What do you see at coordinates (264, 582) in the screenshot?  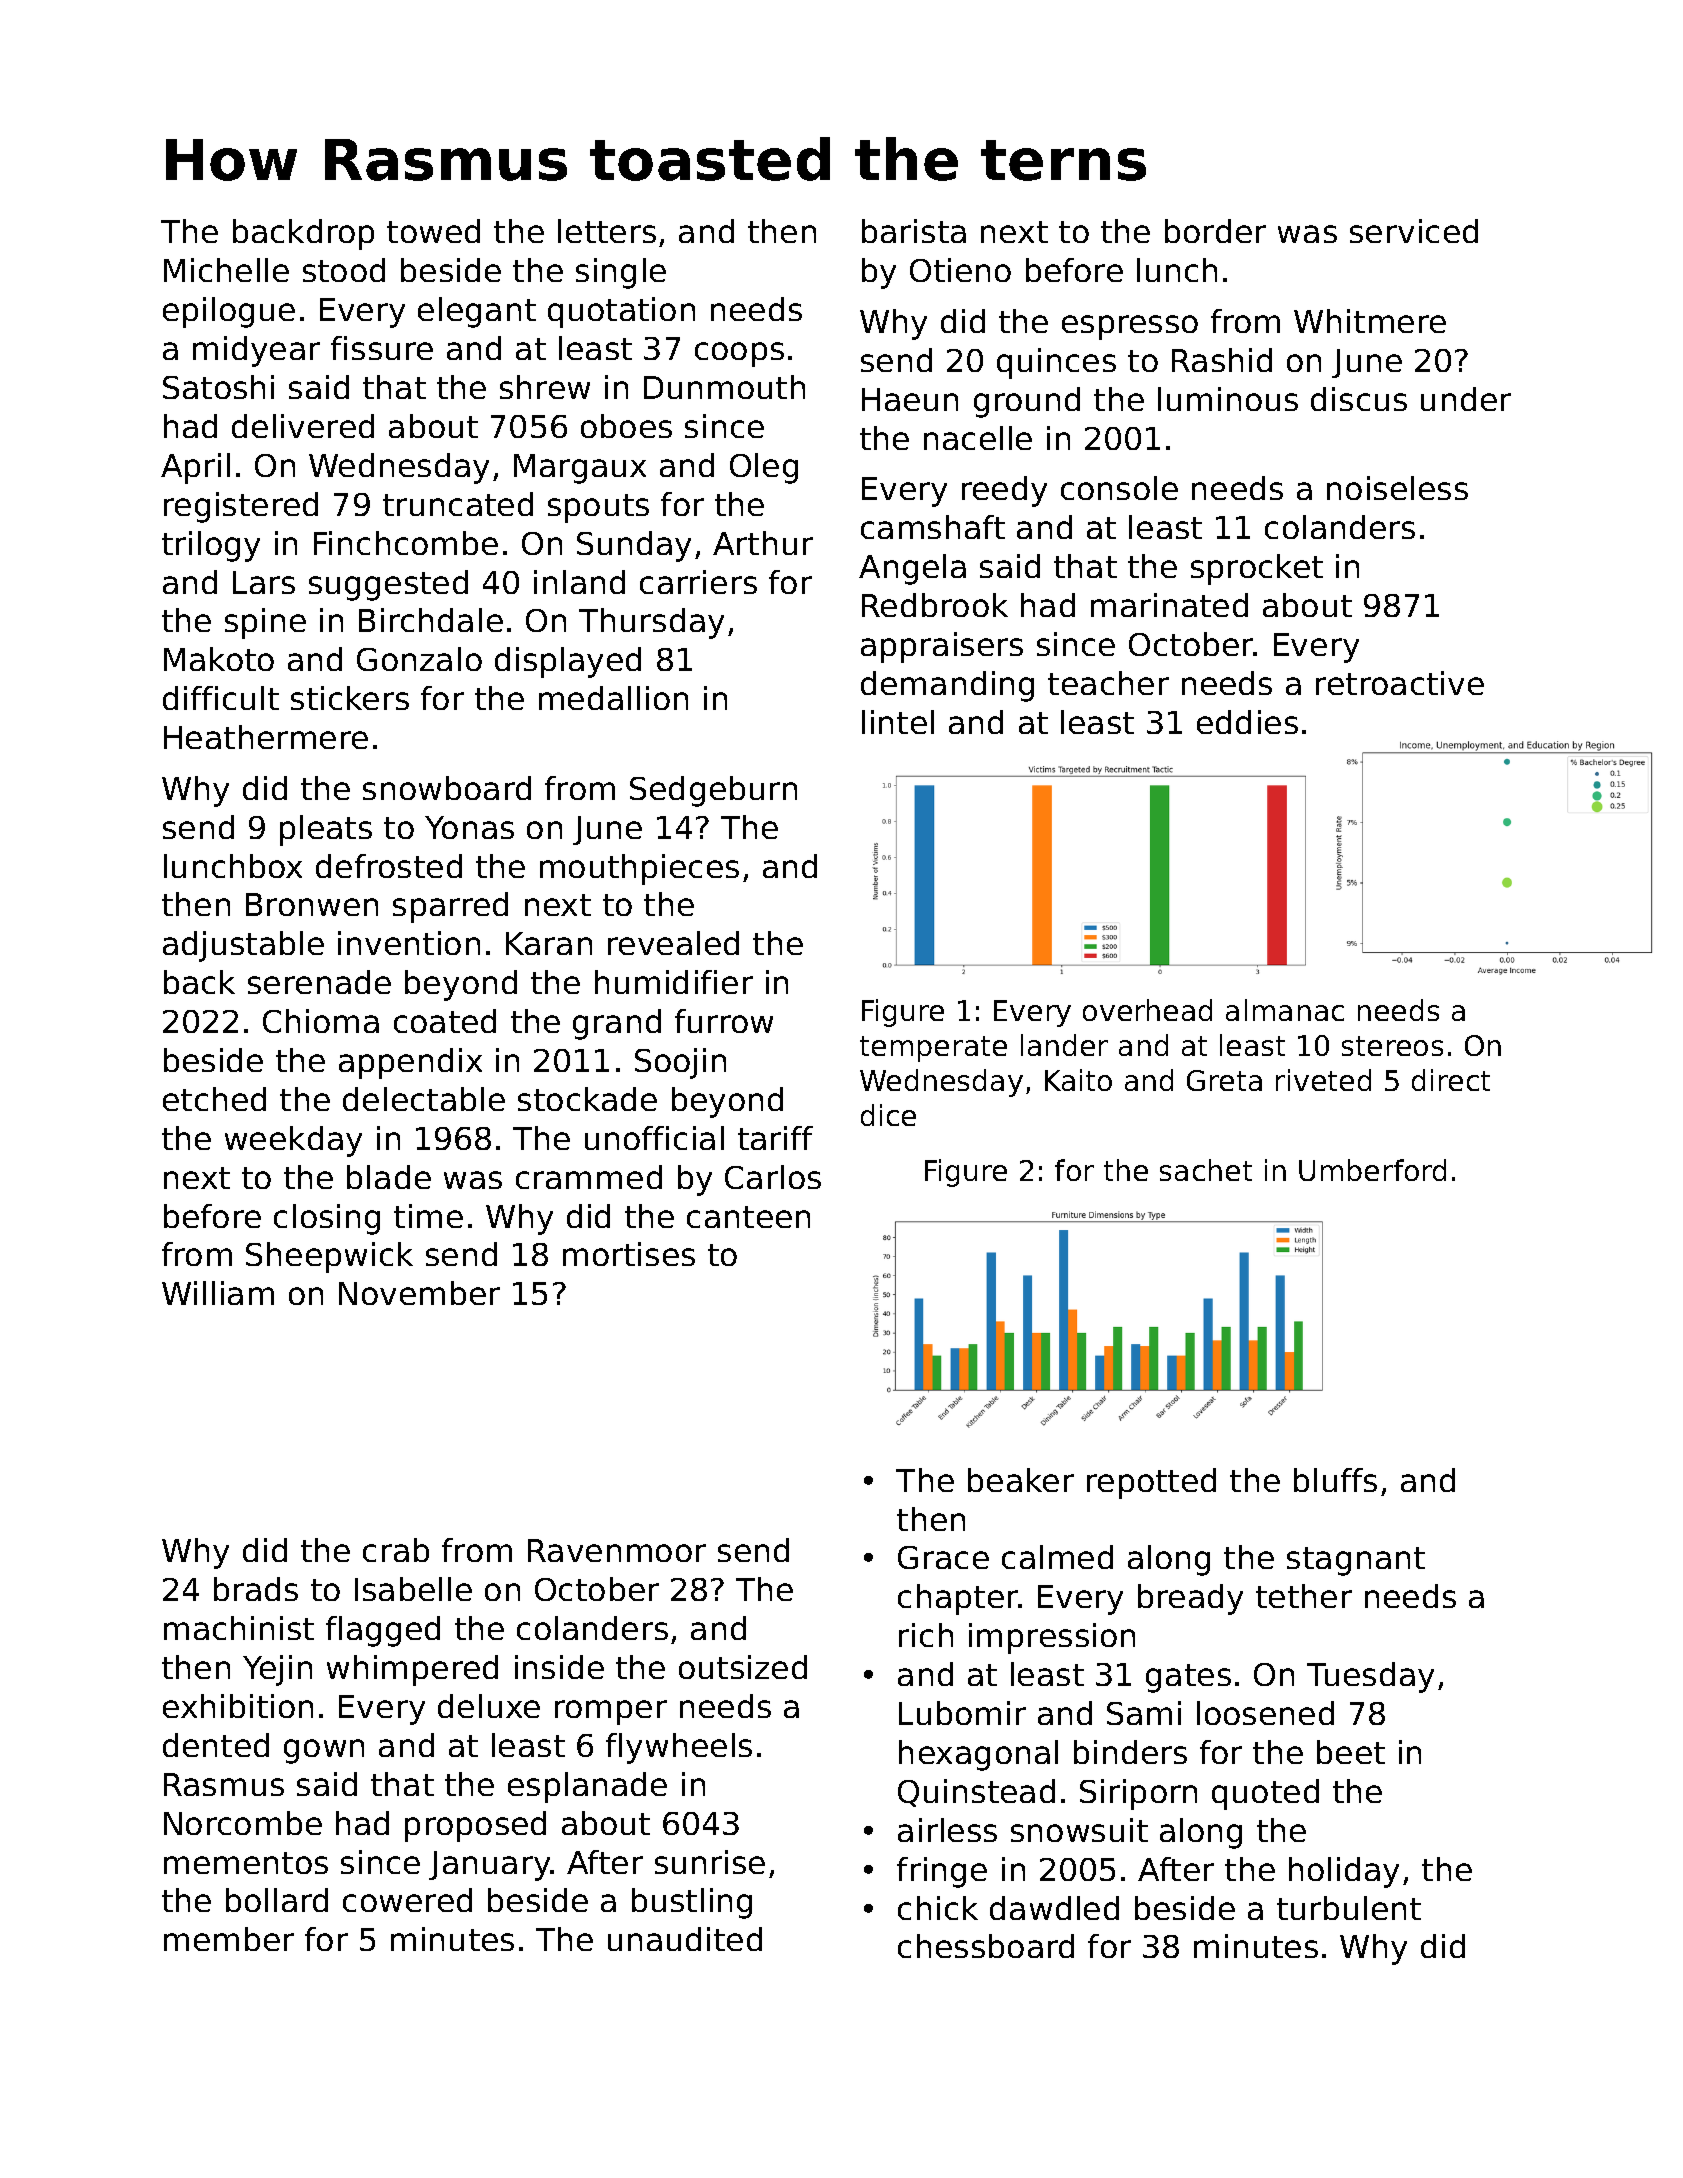 I see `Lars` at bounding box center [264, 582].
